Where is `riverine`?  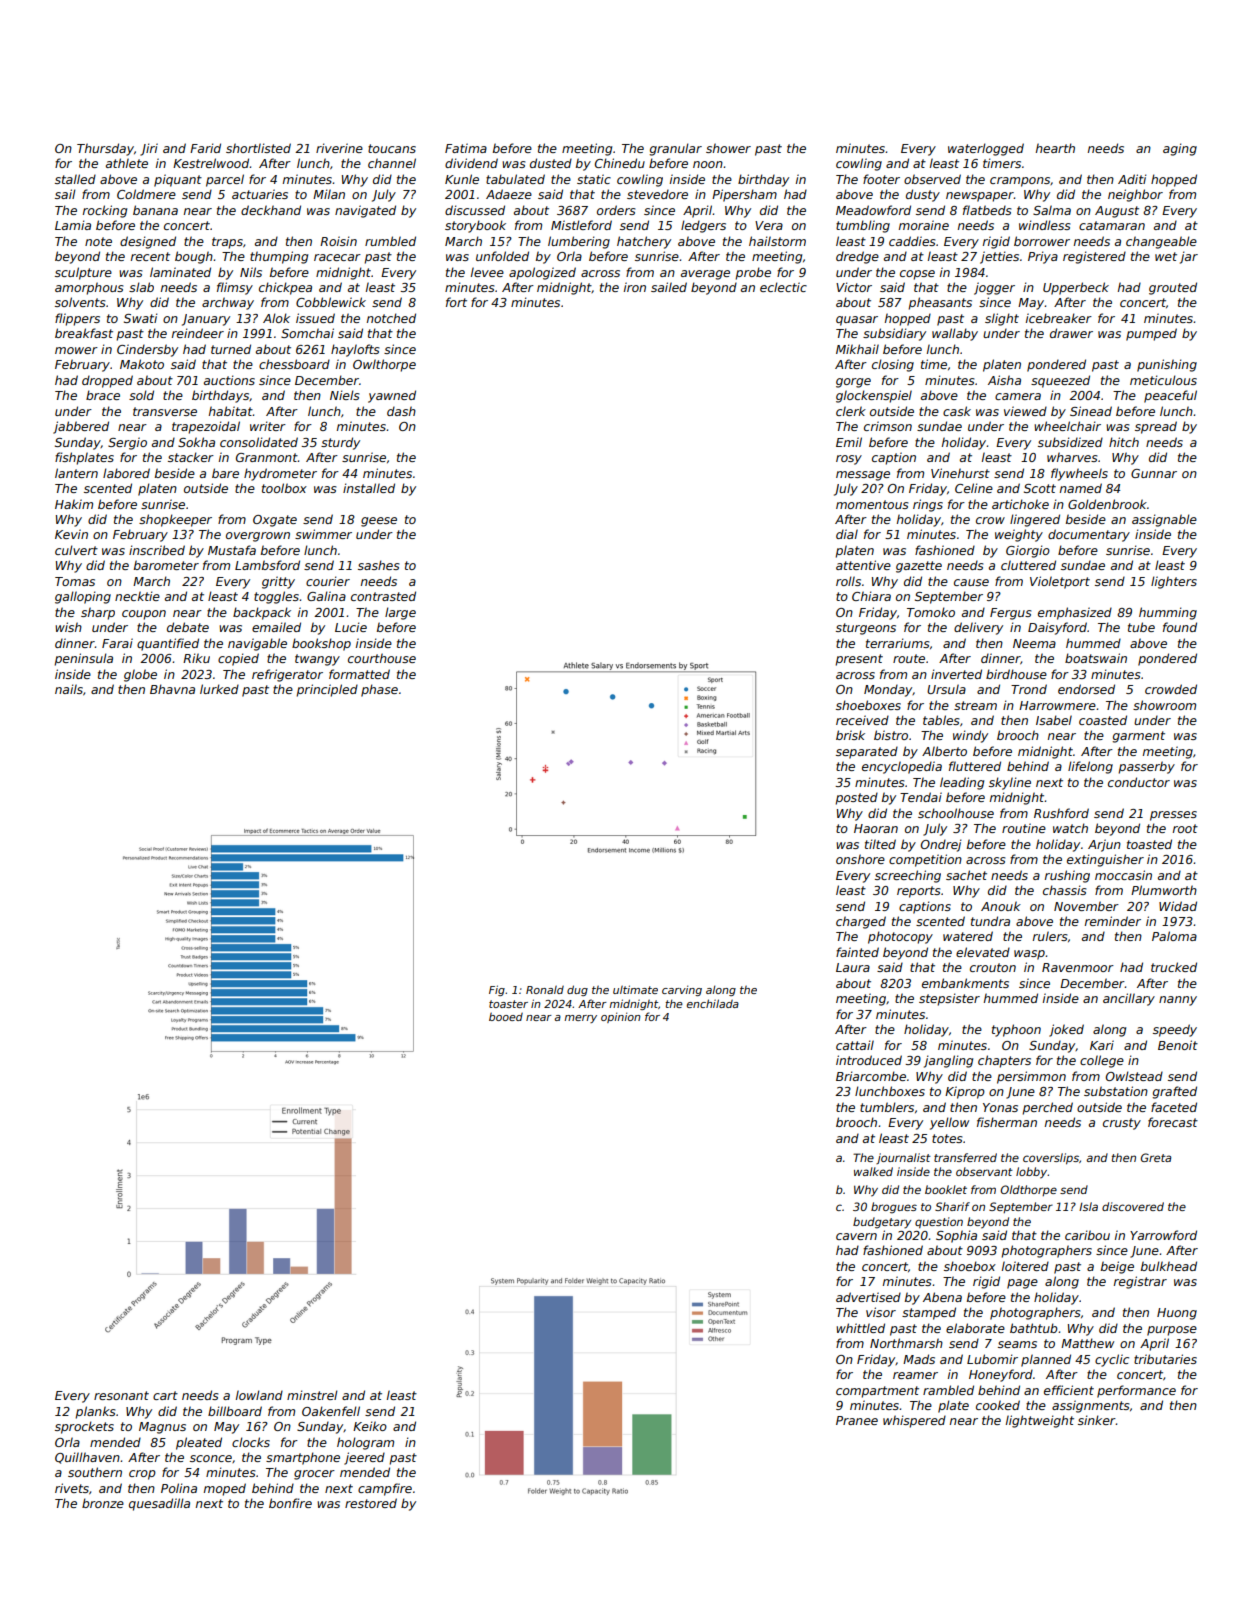 riverine is located at coordinates (339, 148).
